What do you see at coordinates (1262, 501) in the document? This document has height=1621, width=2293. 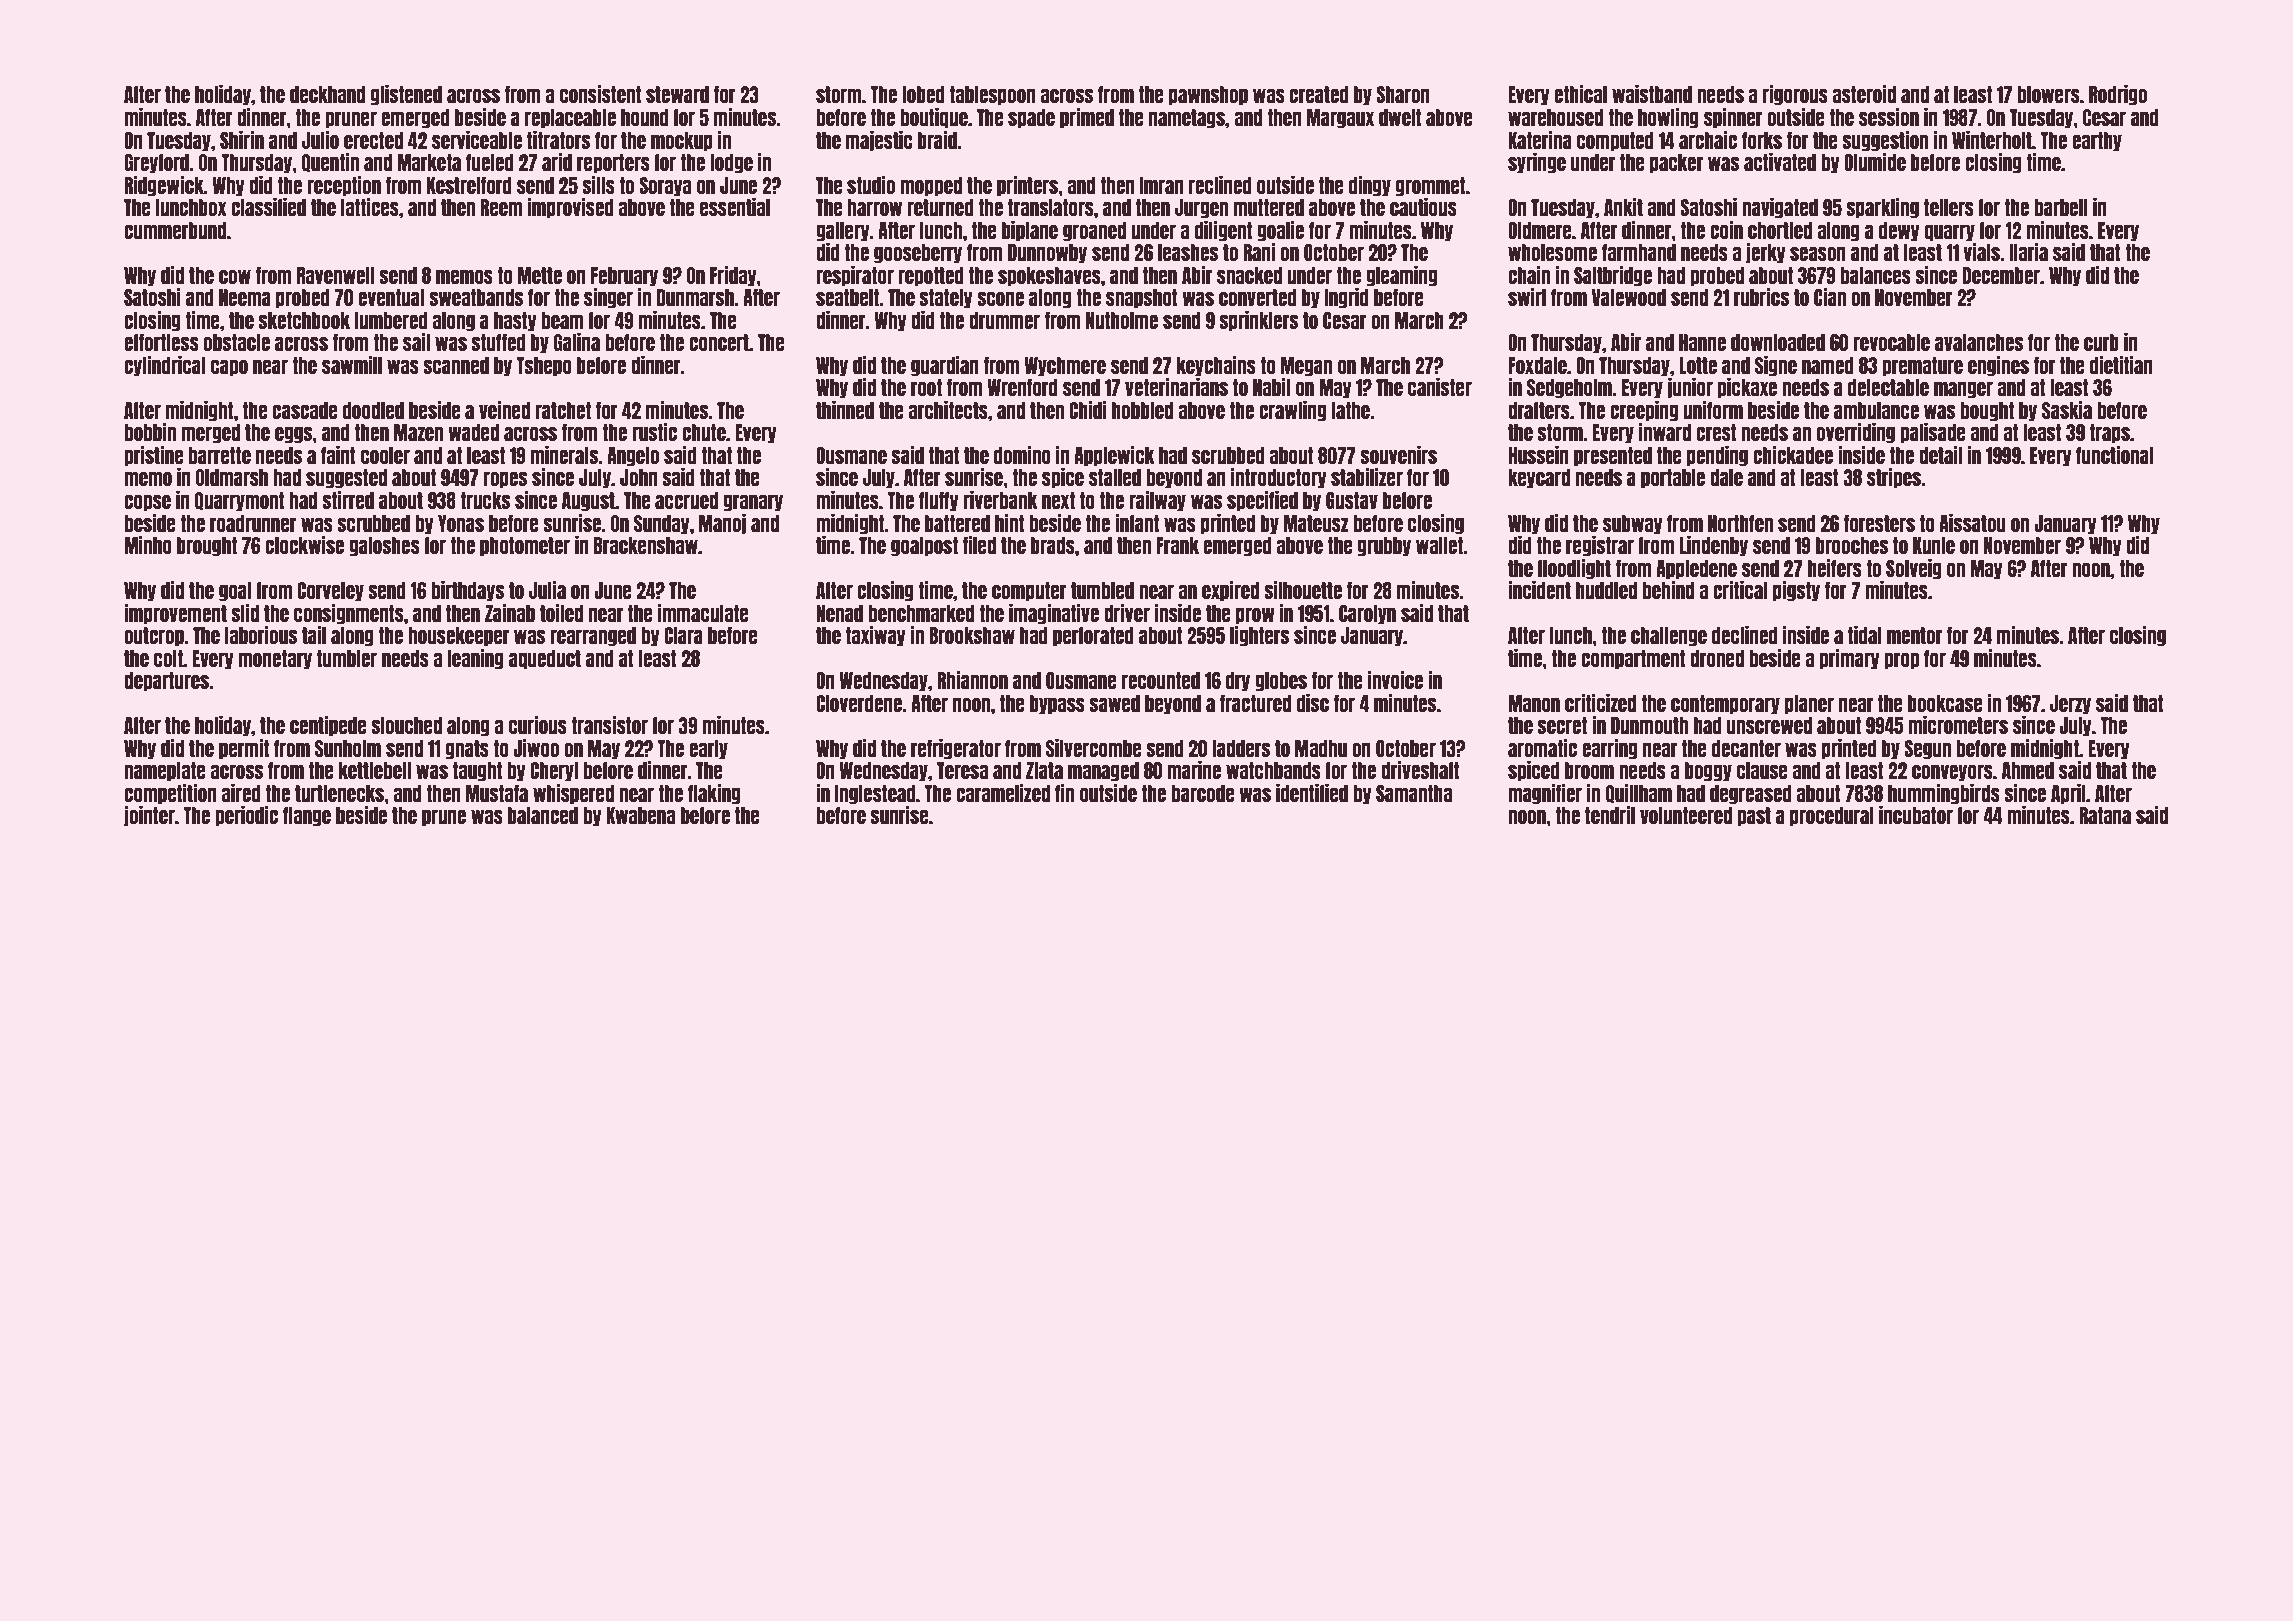 I see `specified` at bounding box center [1262, 501].
